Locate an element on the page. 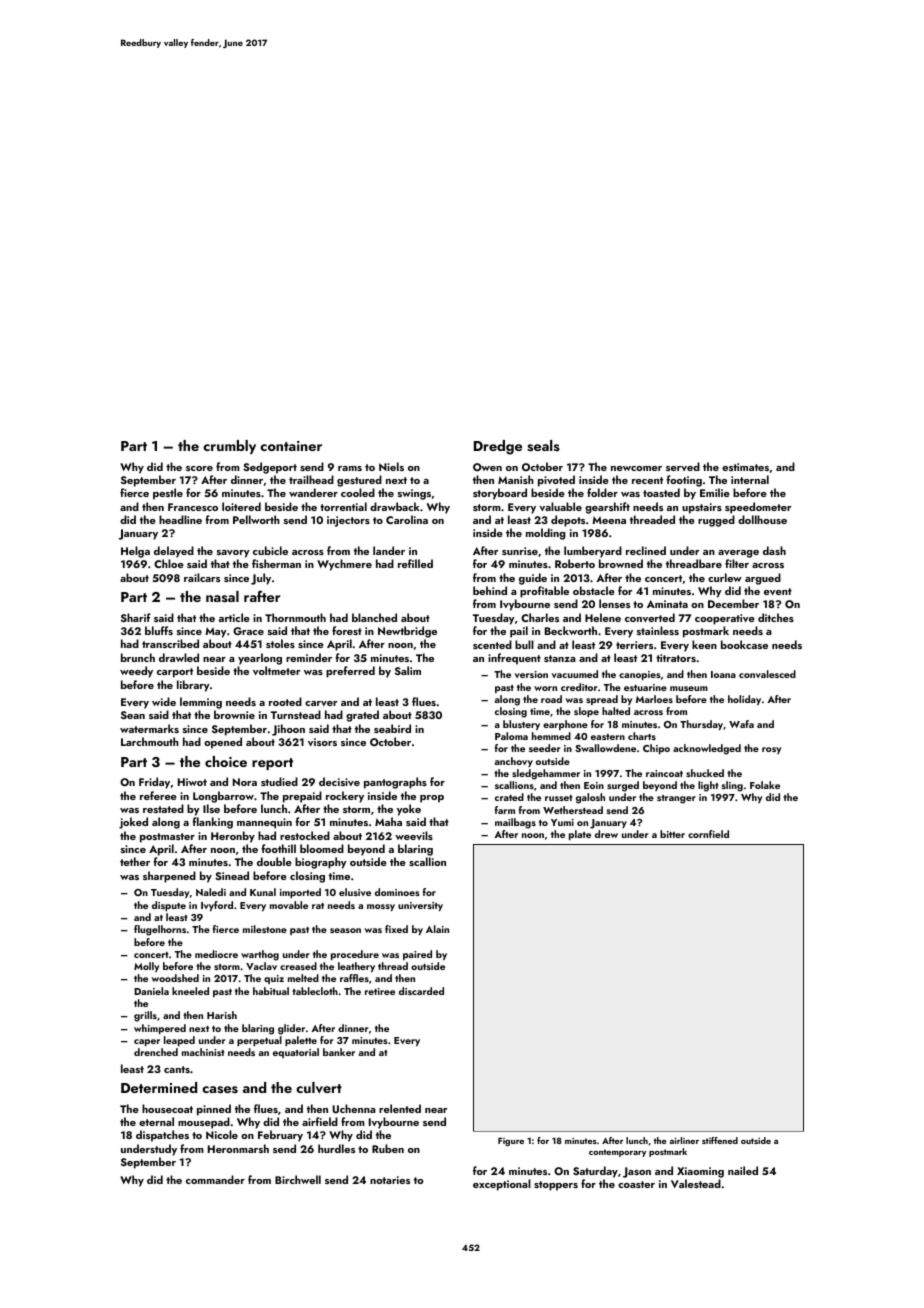 The image size is (924, 1308). cornfield is located at coordinates (708, 834).
